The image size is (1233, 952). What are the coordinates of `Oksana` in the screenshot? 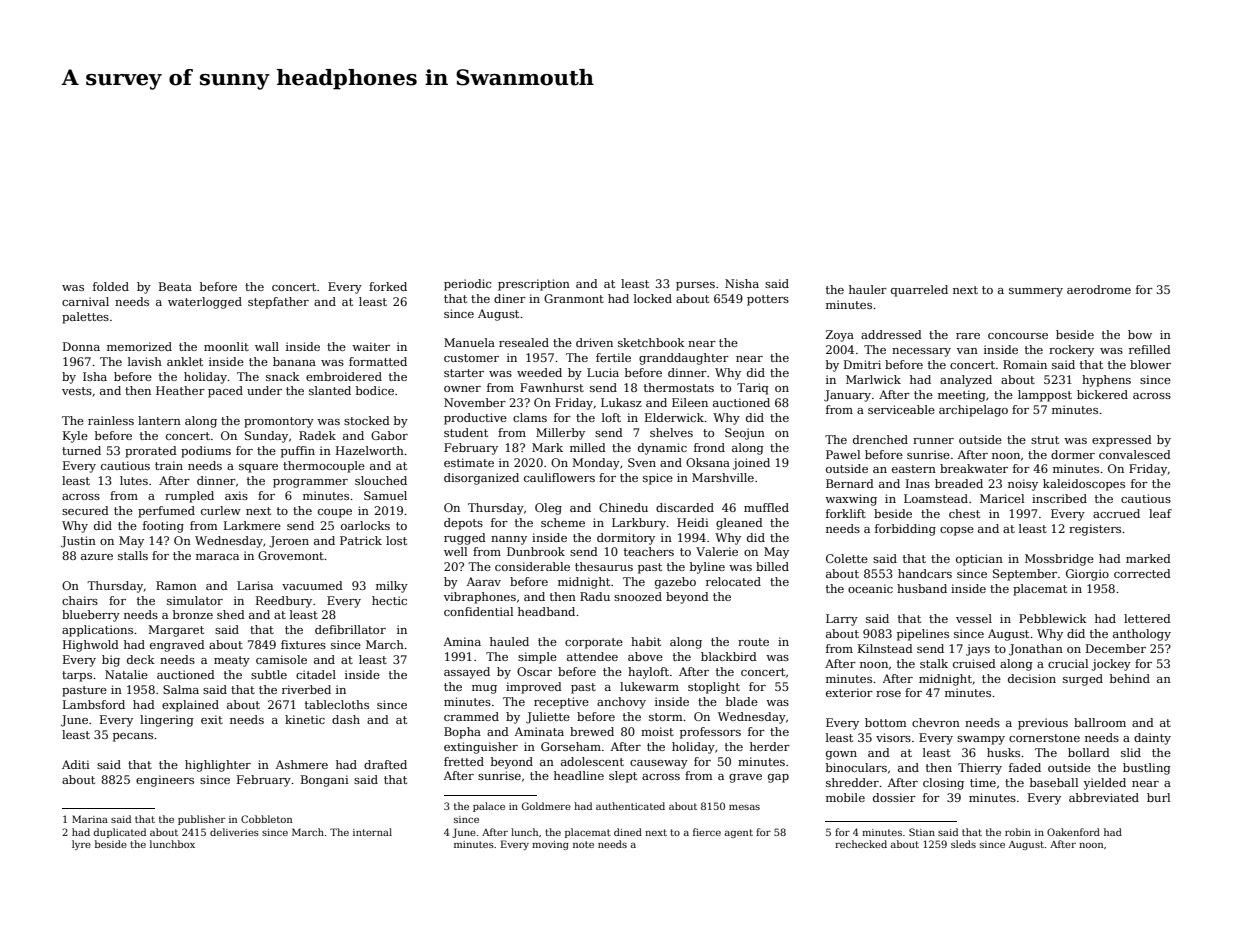 It's located at (708, 462).
